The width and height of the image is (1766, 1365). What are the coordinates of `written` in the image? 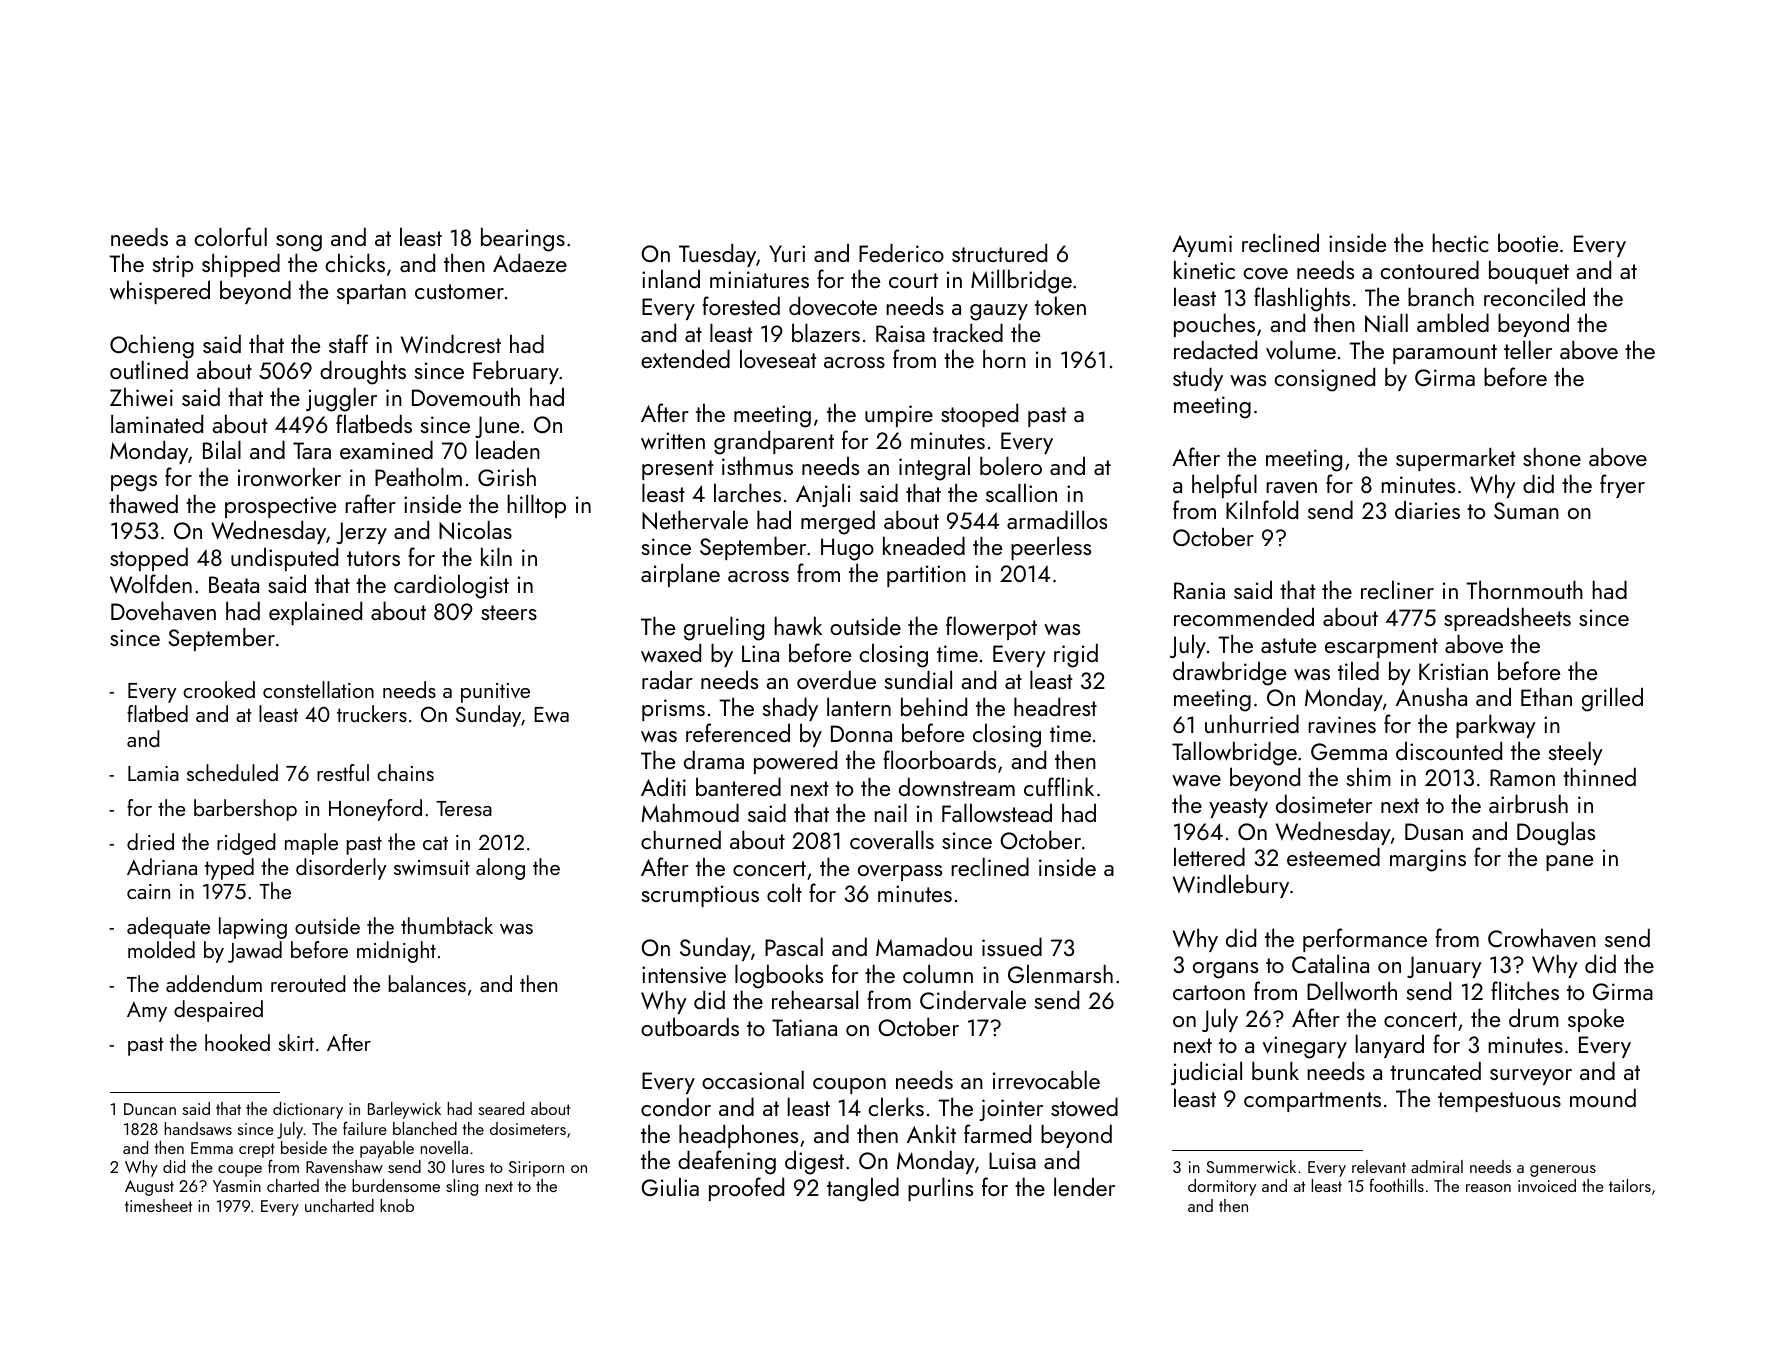 It's located at (673, 441).
